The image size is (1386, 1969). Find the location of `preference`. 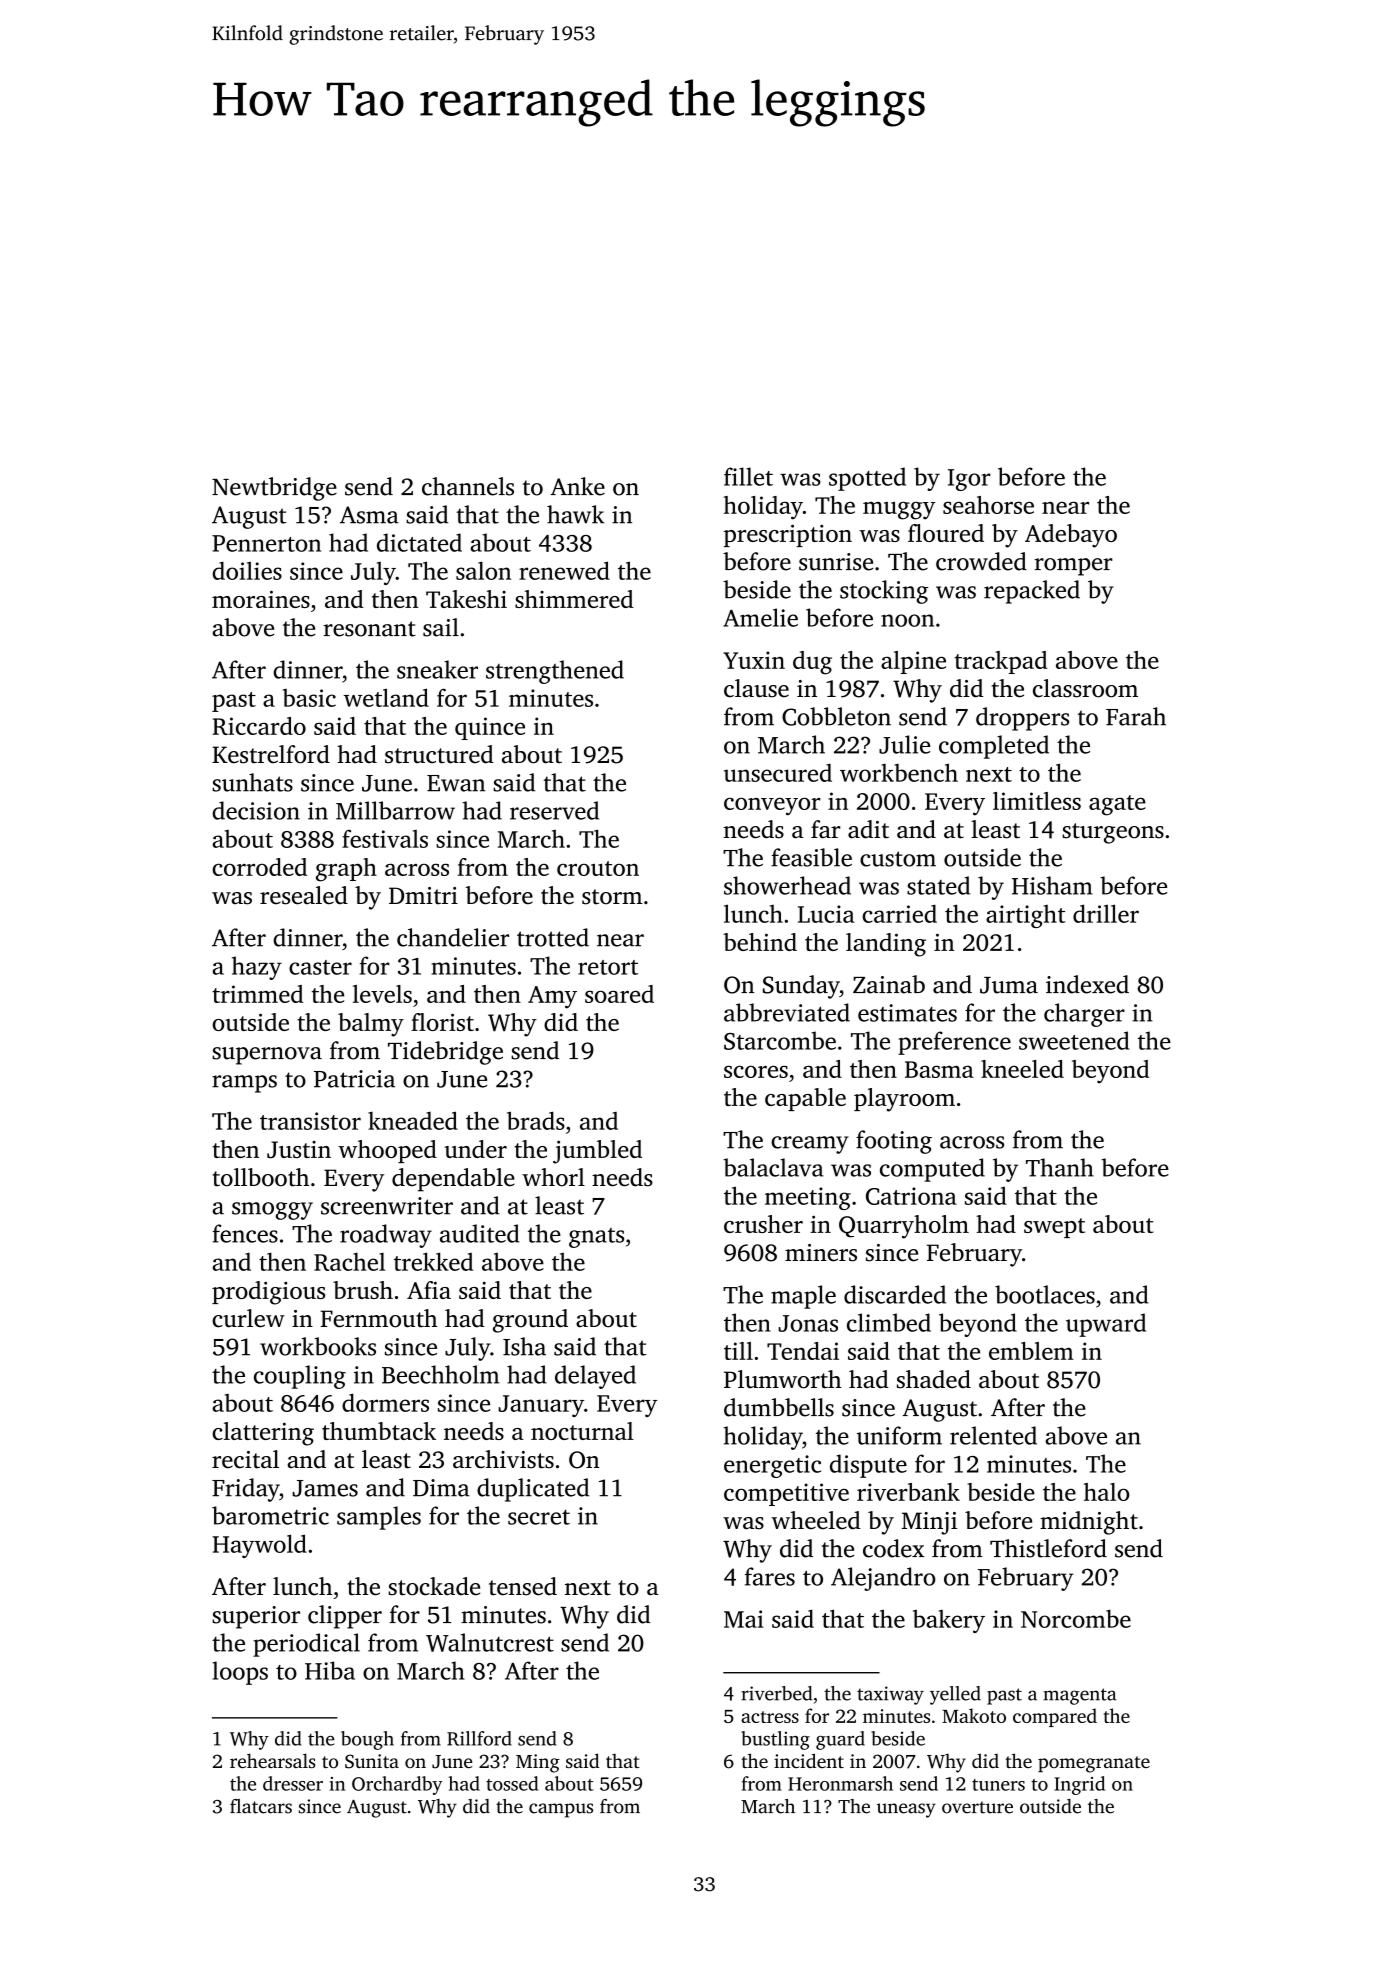

preference is located at coordinates (954, 1043).
